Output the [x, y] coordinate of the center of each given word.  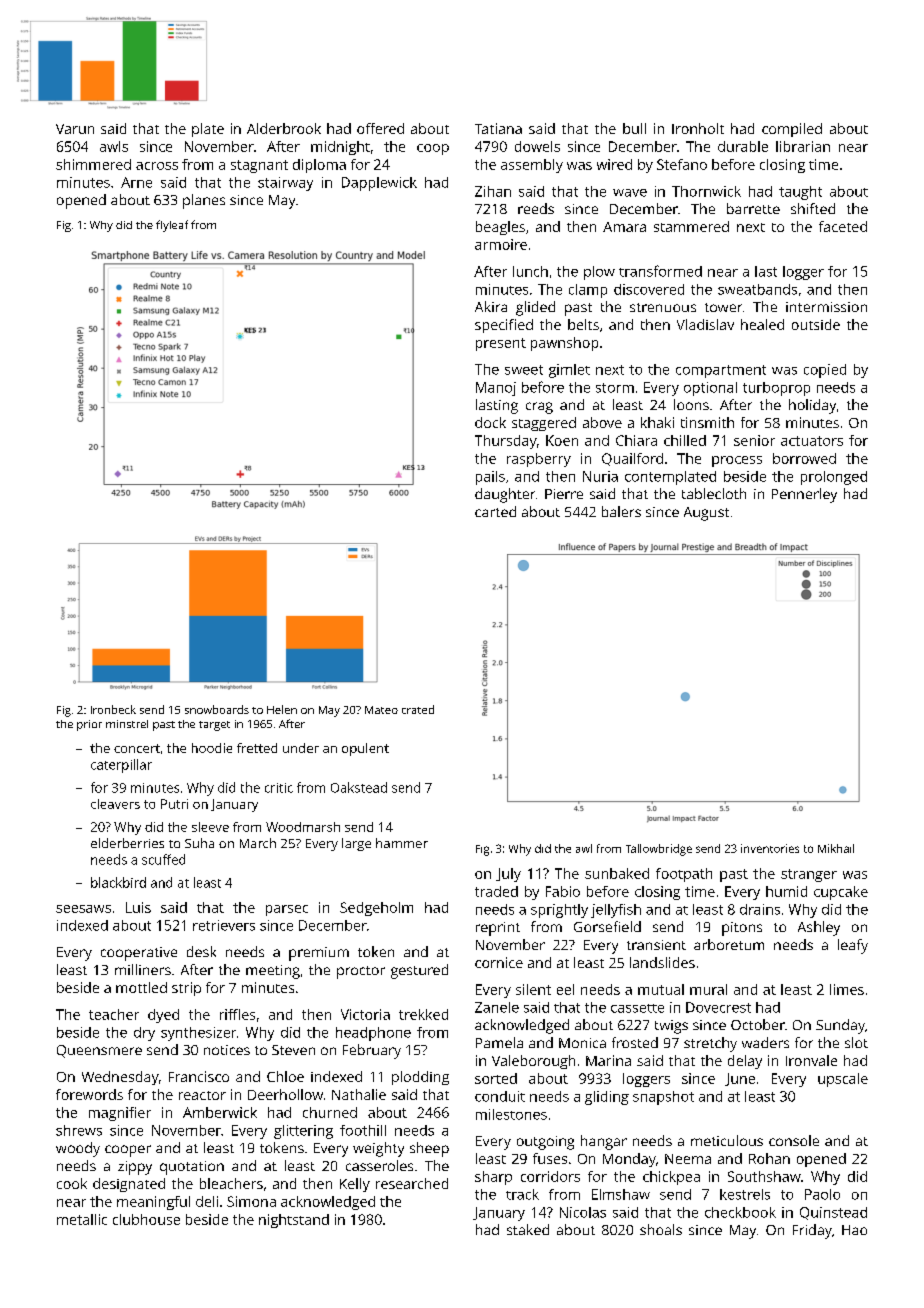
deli [207, 1201]
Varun [75, 129]
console [794, 1140]
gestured [419, 971]
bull [634, 128]
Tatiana [498, 128]
